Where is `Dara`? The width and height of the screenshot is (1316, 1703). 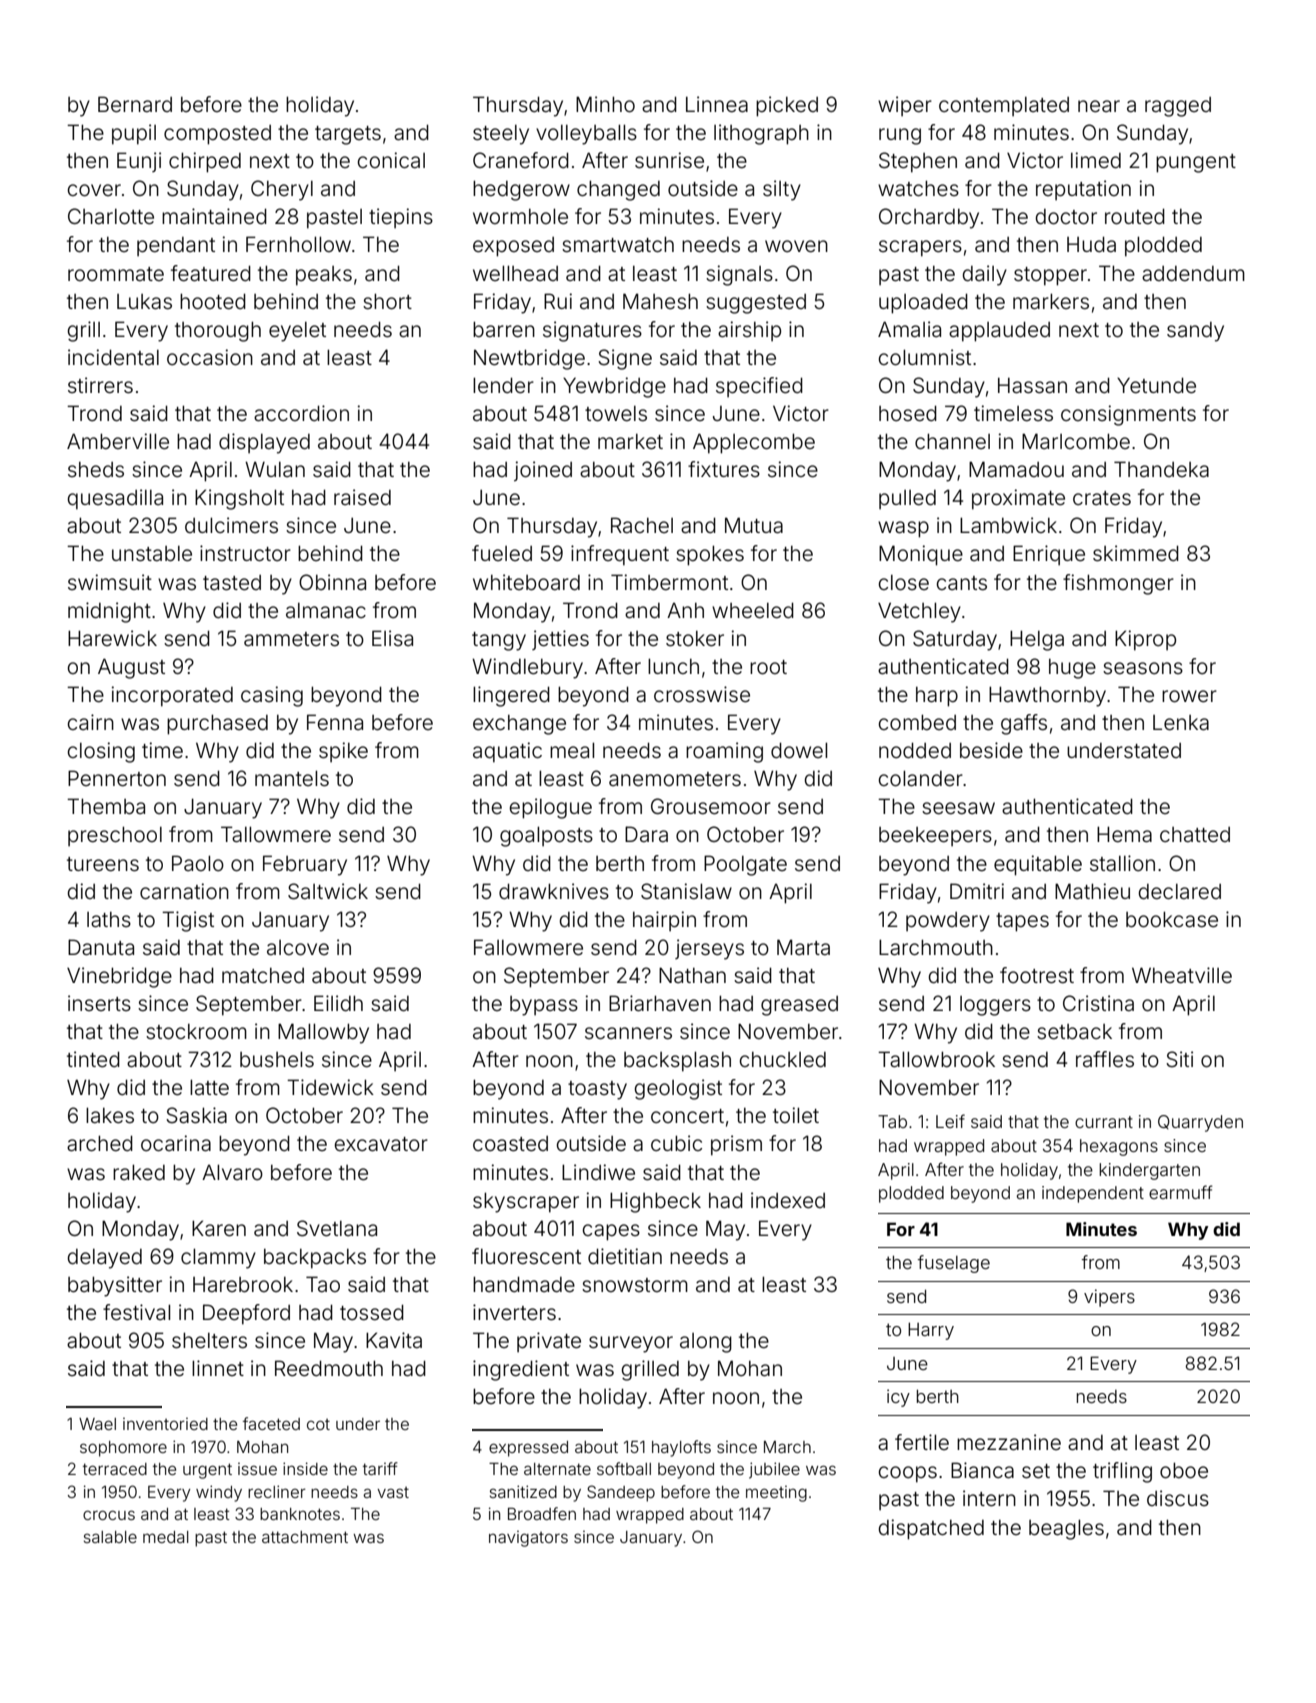 Dara is located at coordinates (646, 834).
